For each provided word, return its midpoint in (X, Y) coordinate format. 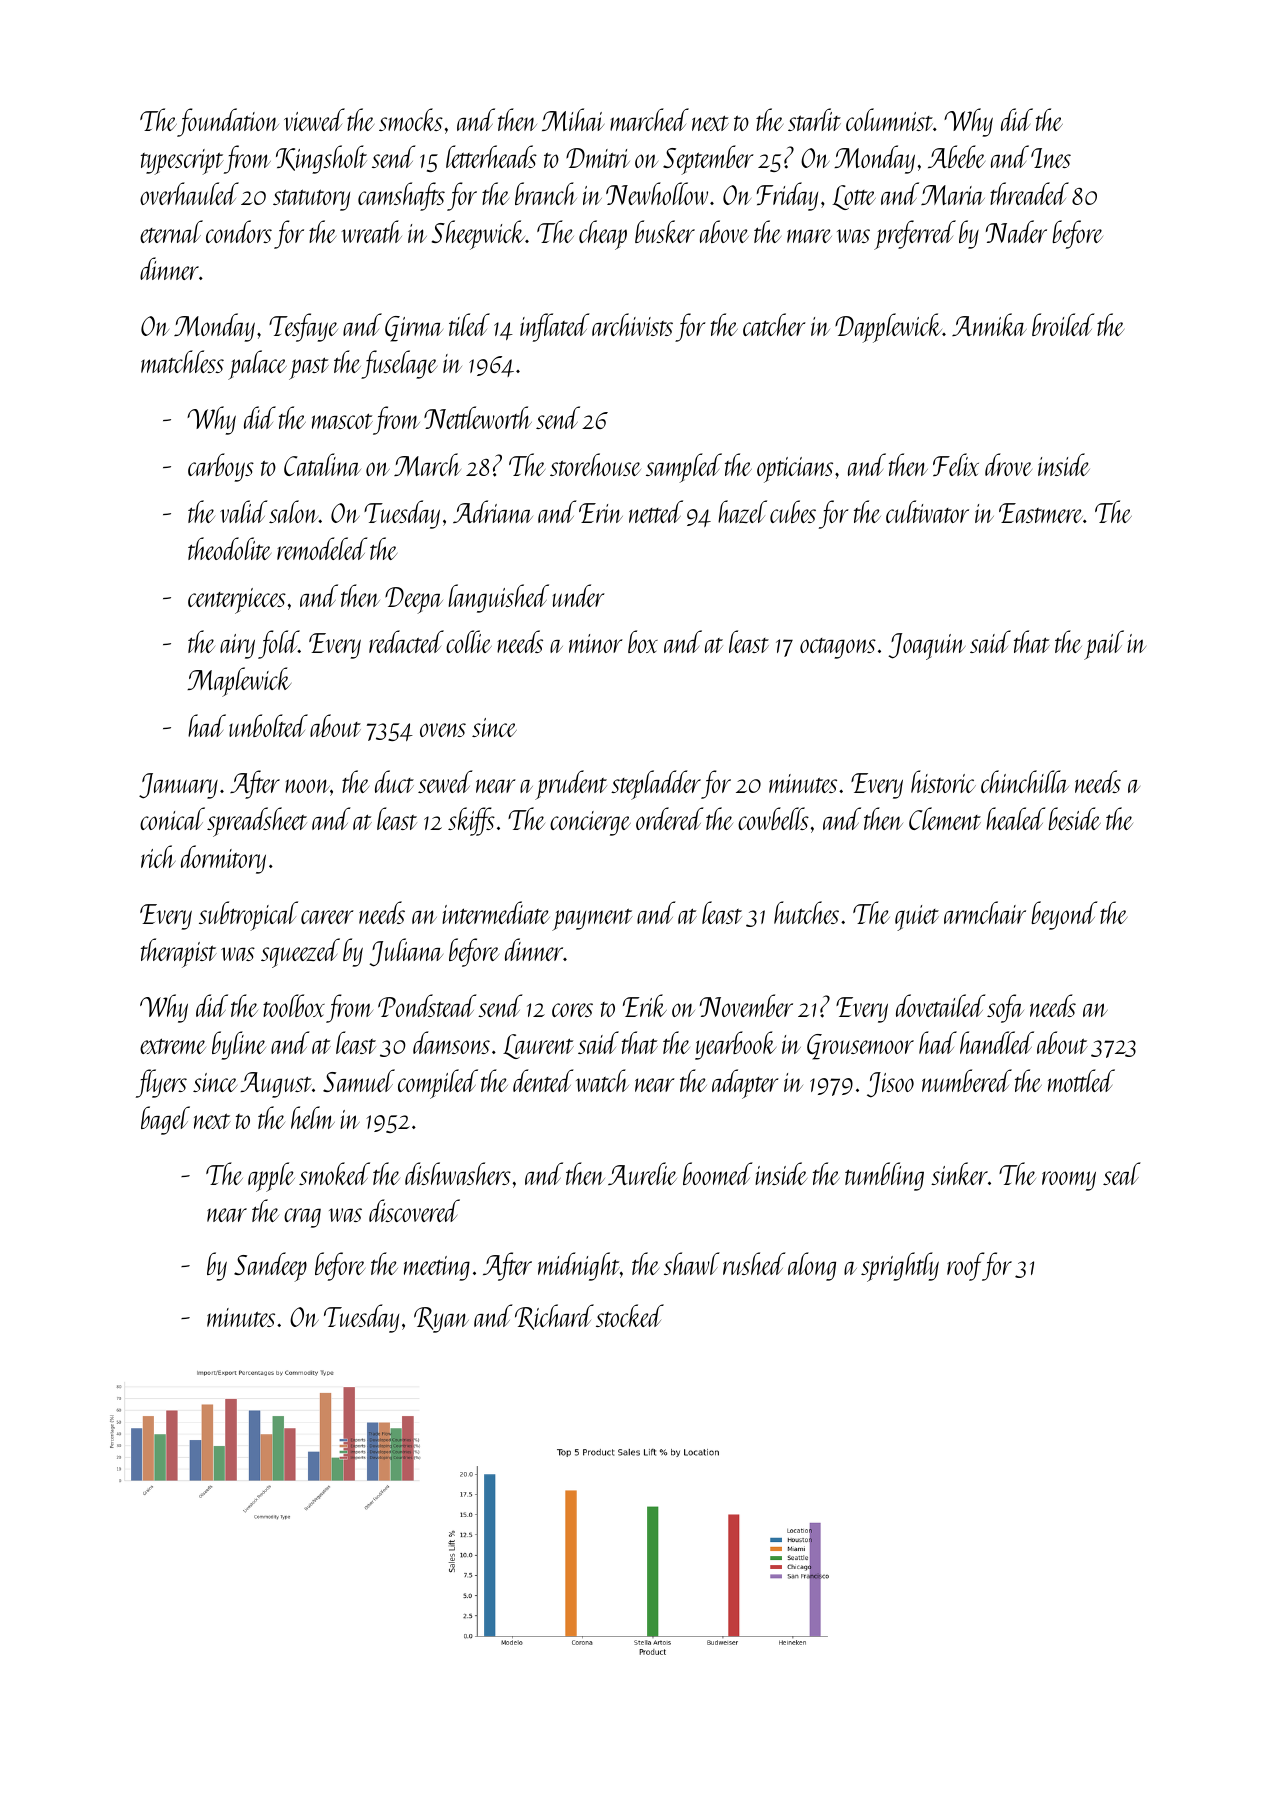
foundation (228, 122)
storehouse (595, 464)
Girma (414, 329)
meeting (437, 1268)
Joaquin (927, 646)
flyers (161, 1083)
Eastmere (1041, 513)
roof (965, 1266)
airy (237, 646)
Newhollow (657, 193)
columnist (889, 119)
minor (596, 643)
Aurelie (642, 1173)
